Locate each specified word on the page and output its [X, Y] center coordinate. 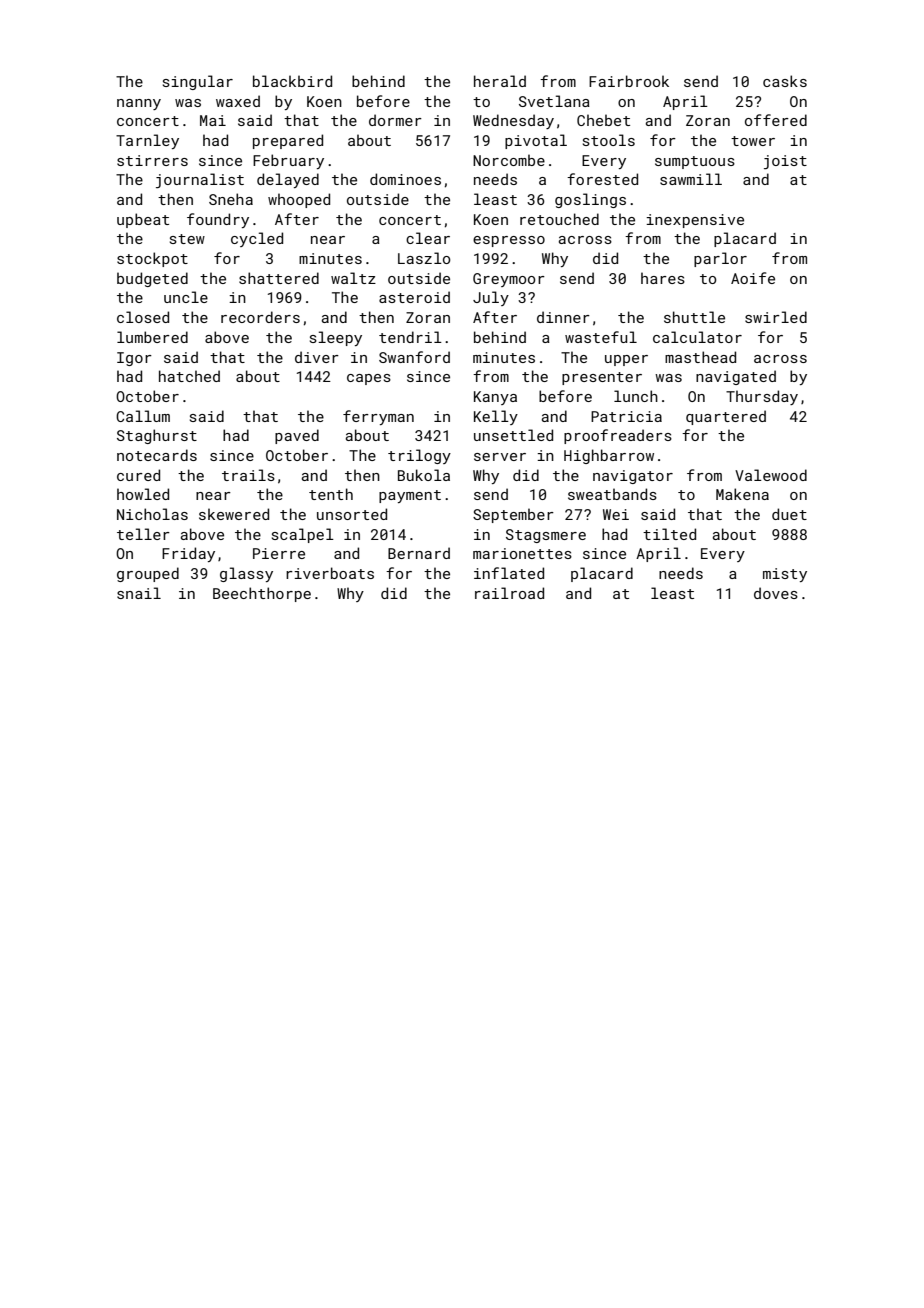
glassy [246, 574]
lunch [636, 396]
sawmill [691, 179]
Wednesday [513, 121]
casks [785, 81]
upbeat [143, 220]
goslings [590, 200]
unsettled [513, 435]
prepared [288, 141]
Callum [143, 416]
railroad [509, 593]
